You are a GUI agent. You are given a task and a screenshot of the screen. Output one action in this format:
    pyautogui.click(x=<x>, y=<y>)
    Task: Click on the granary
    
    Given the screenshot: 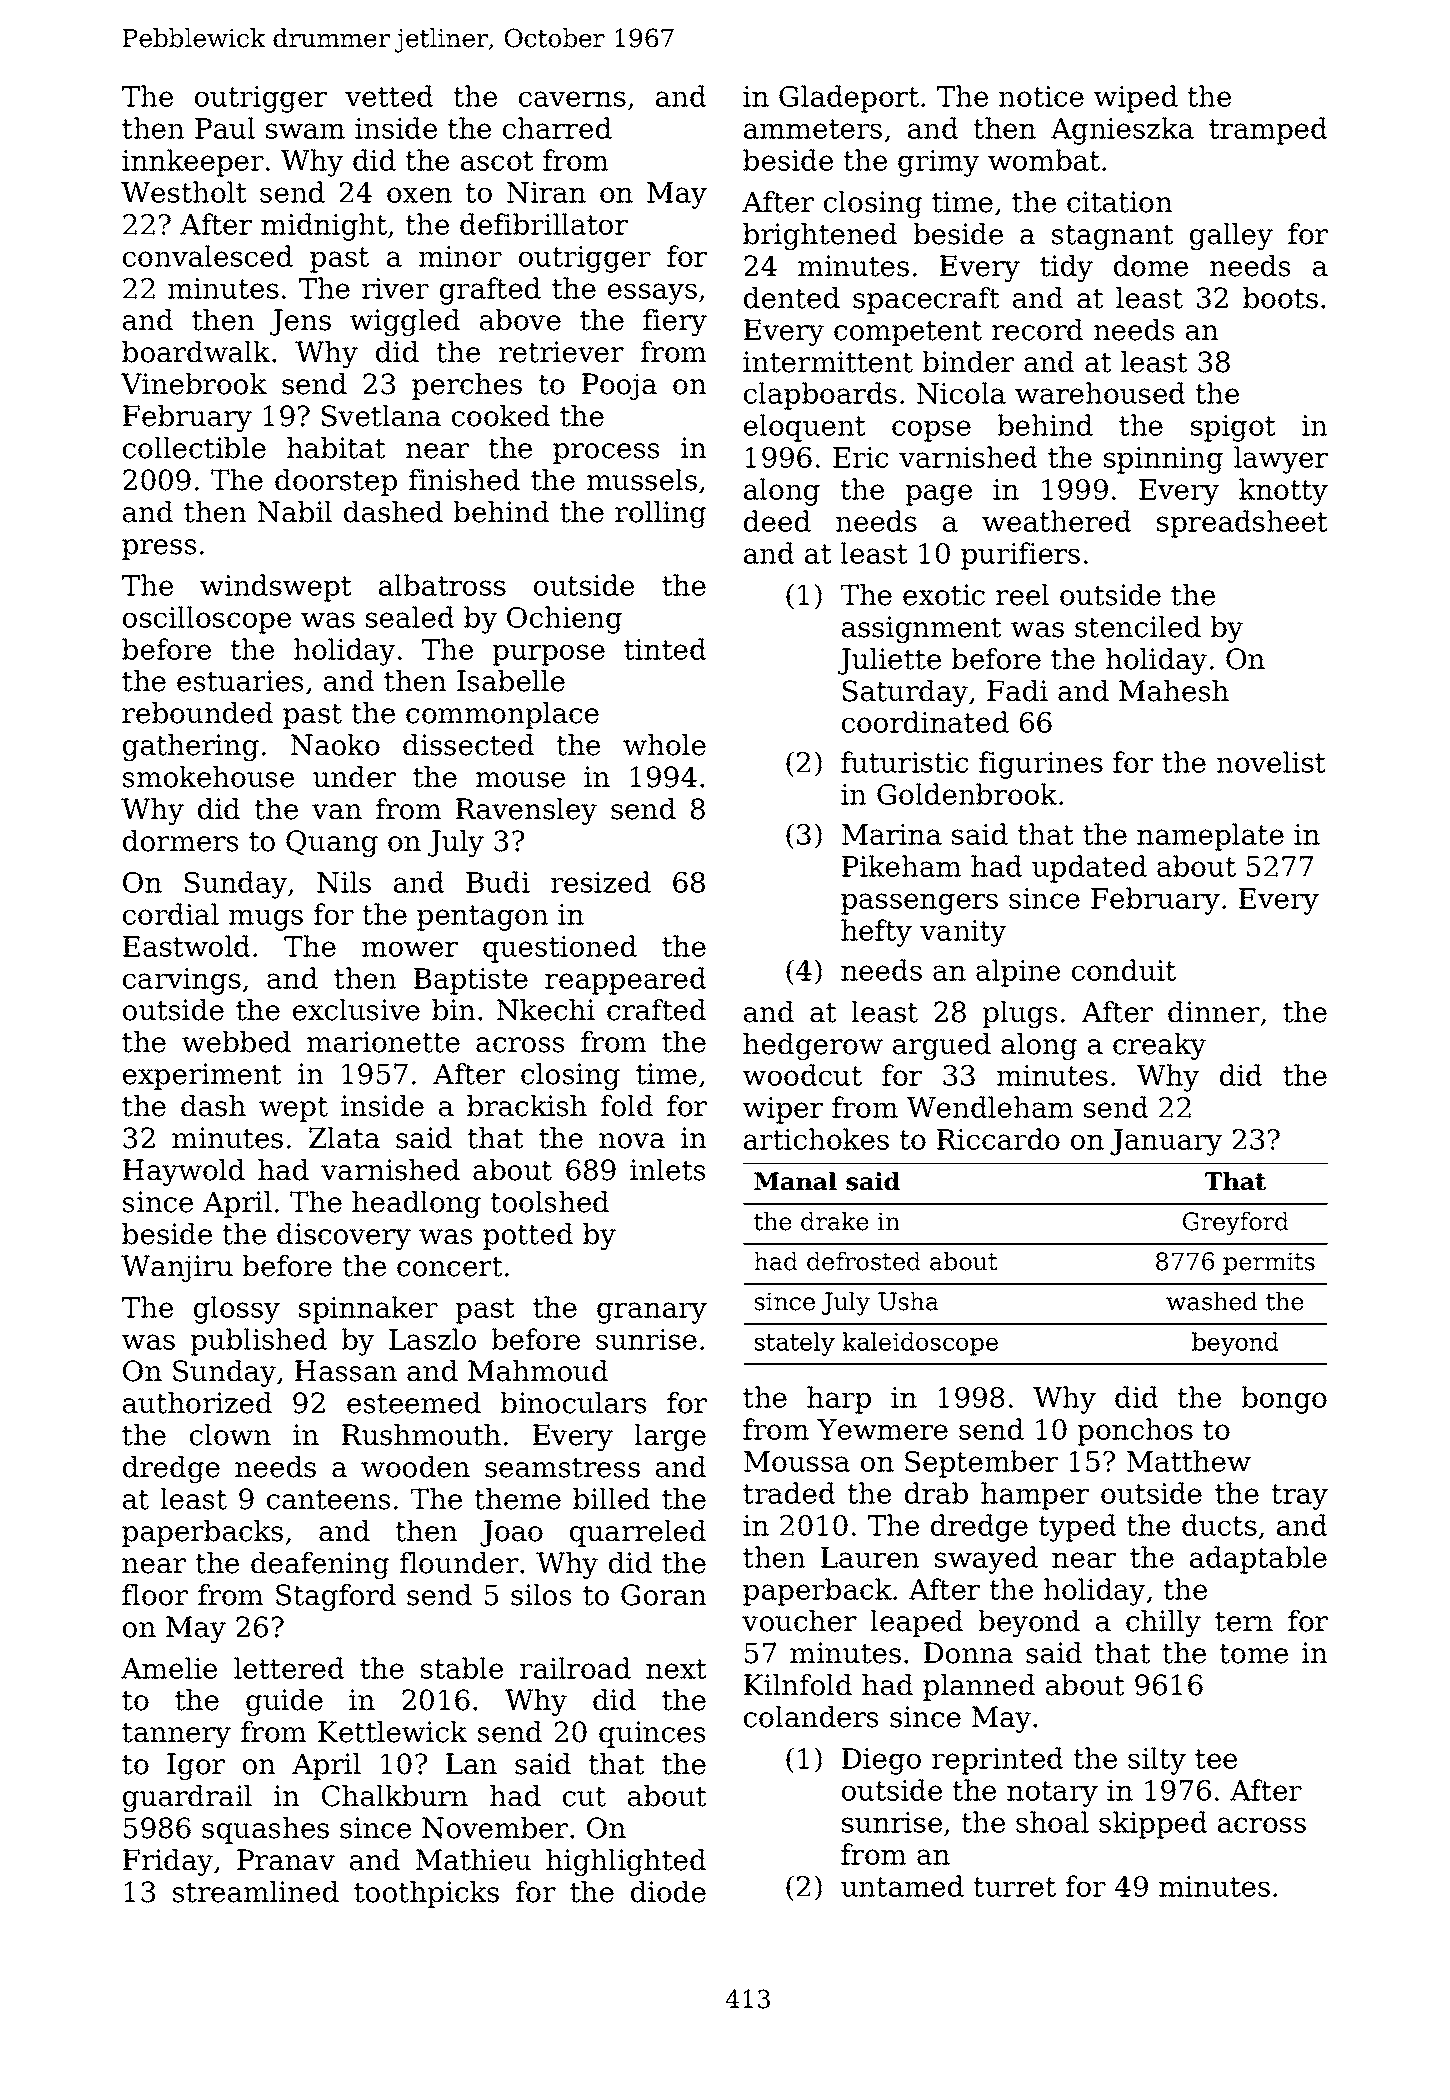 What is the action you would take?
    pyautogui.click(x=652, y=1313)
